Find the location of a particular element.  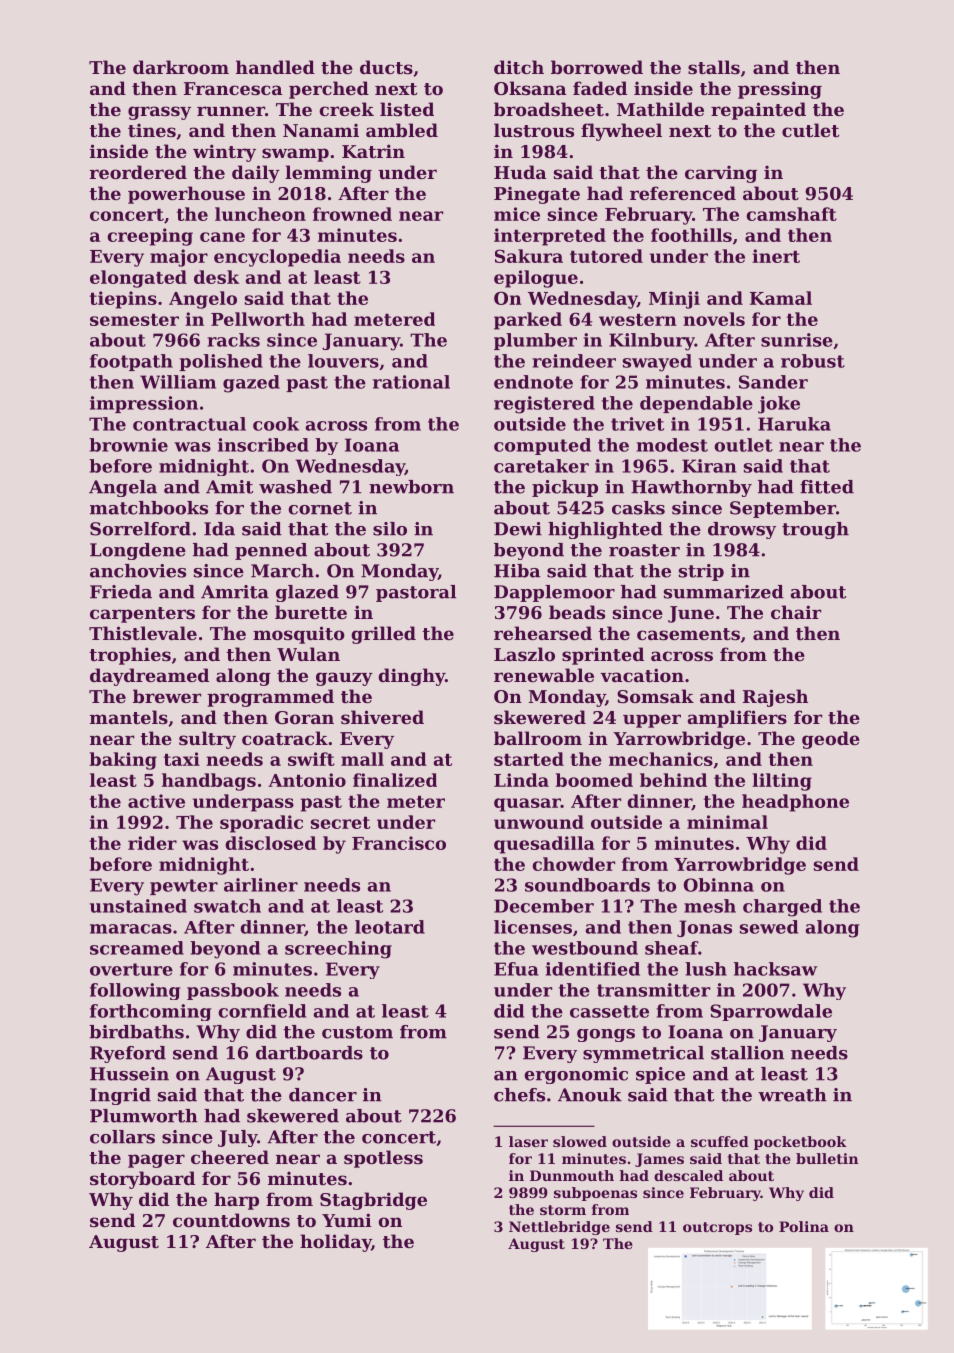

silo is located at coordinates (390, 529).
